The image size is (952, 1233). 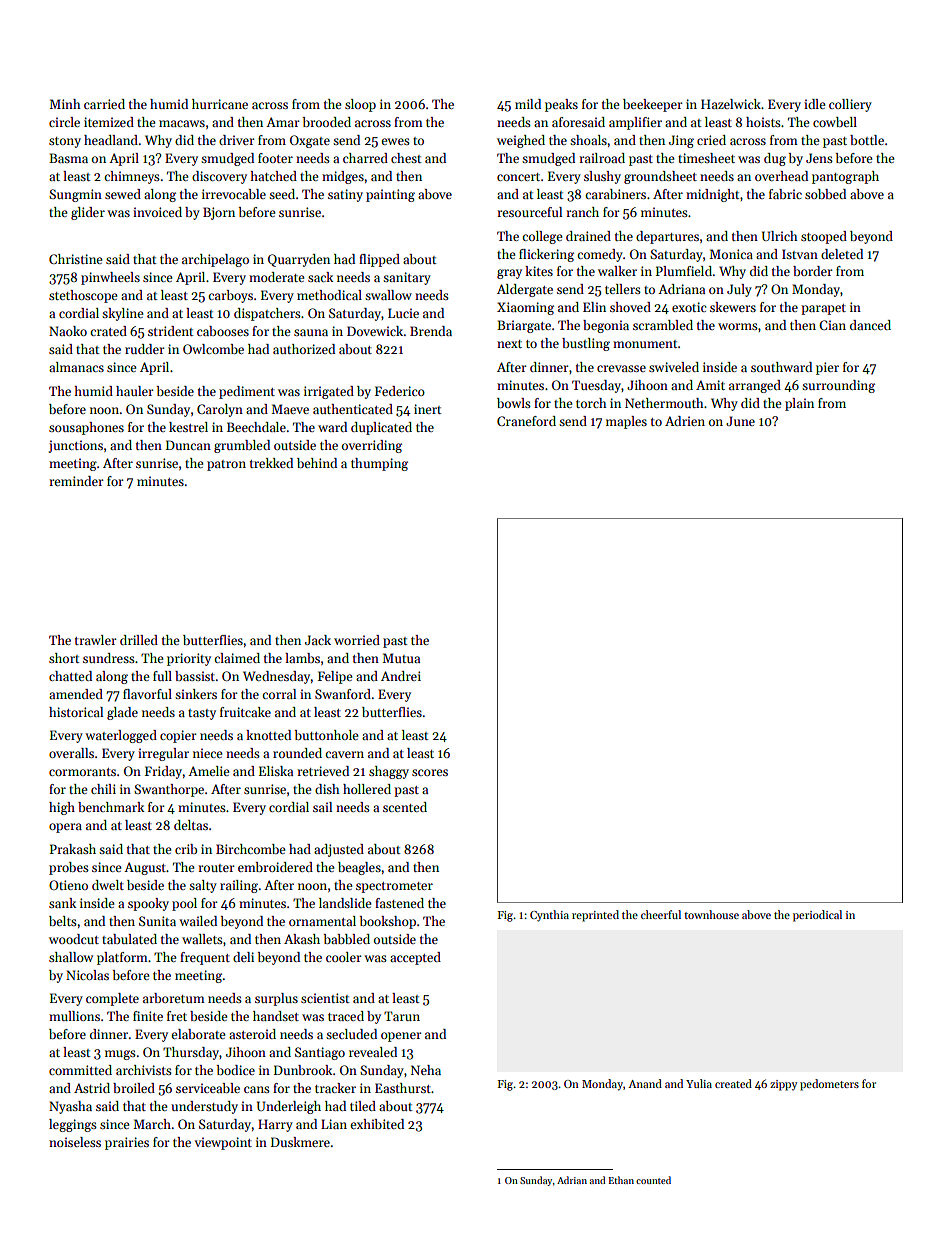 What do you see at coordinates (300, 1142) in the page?
I see `Duskmere` at bounding box center [300, 1142].
